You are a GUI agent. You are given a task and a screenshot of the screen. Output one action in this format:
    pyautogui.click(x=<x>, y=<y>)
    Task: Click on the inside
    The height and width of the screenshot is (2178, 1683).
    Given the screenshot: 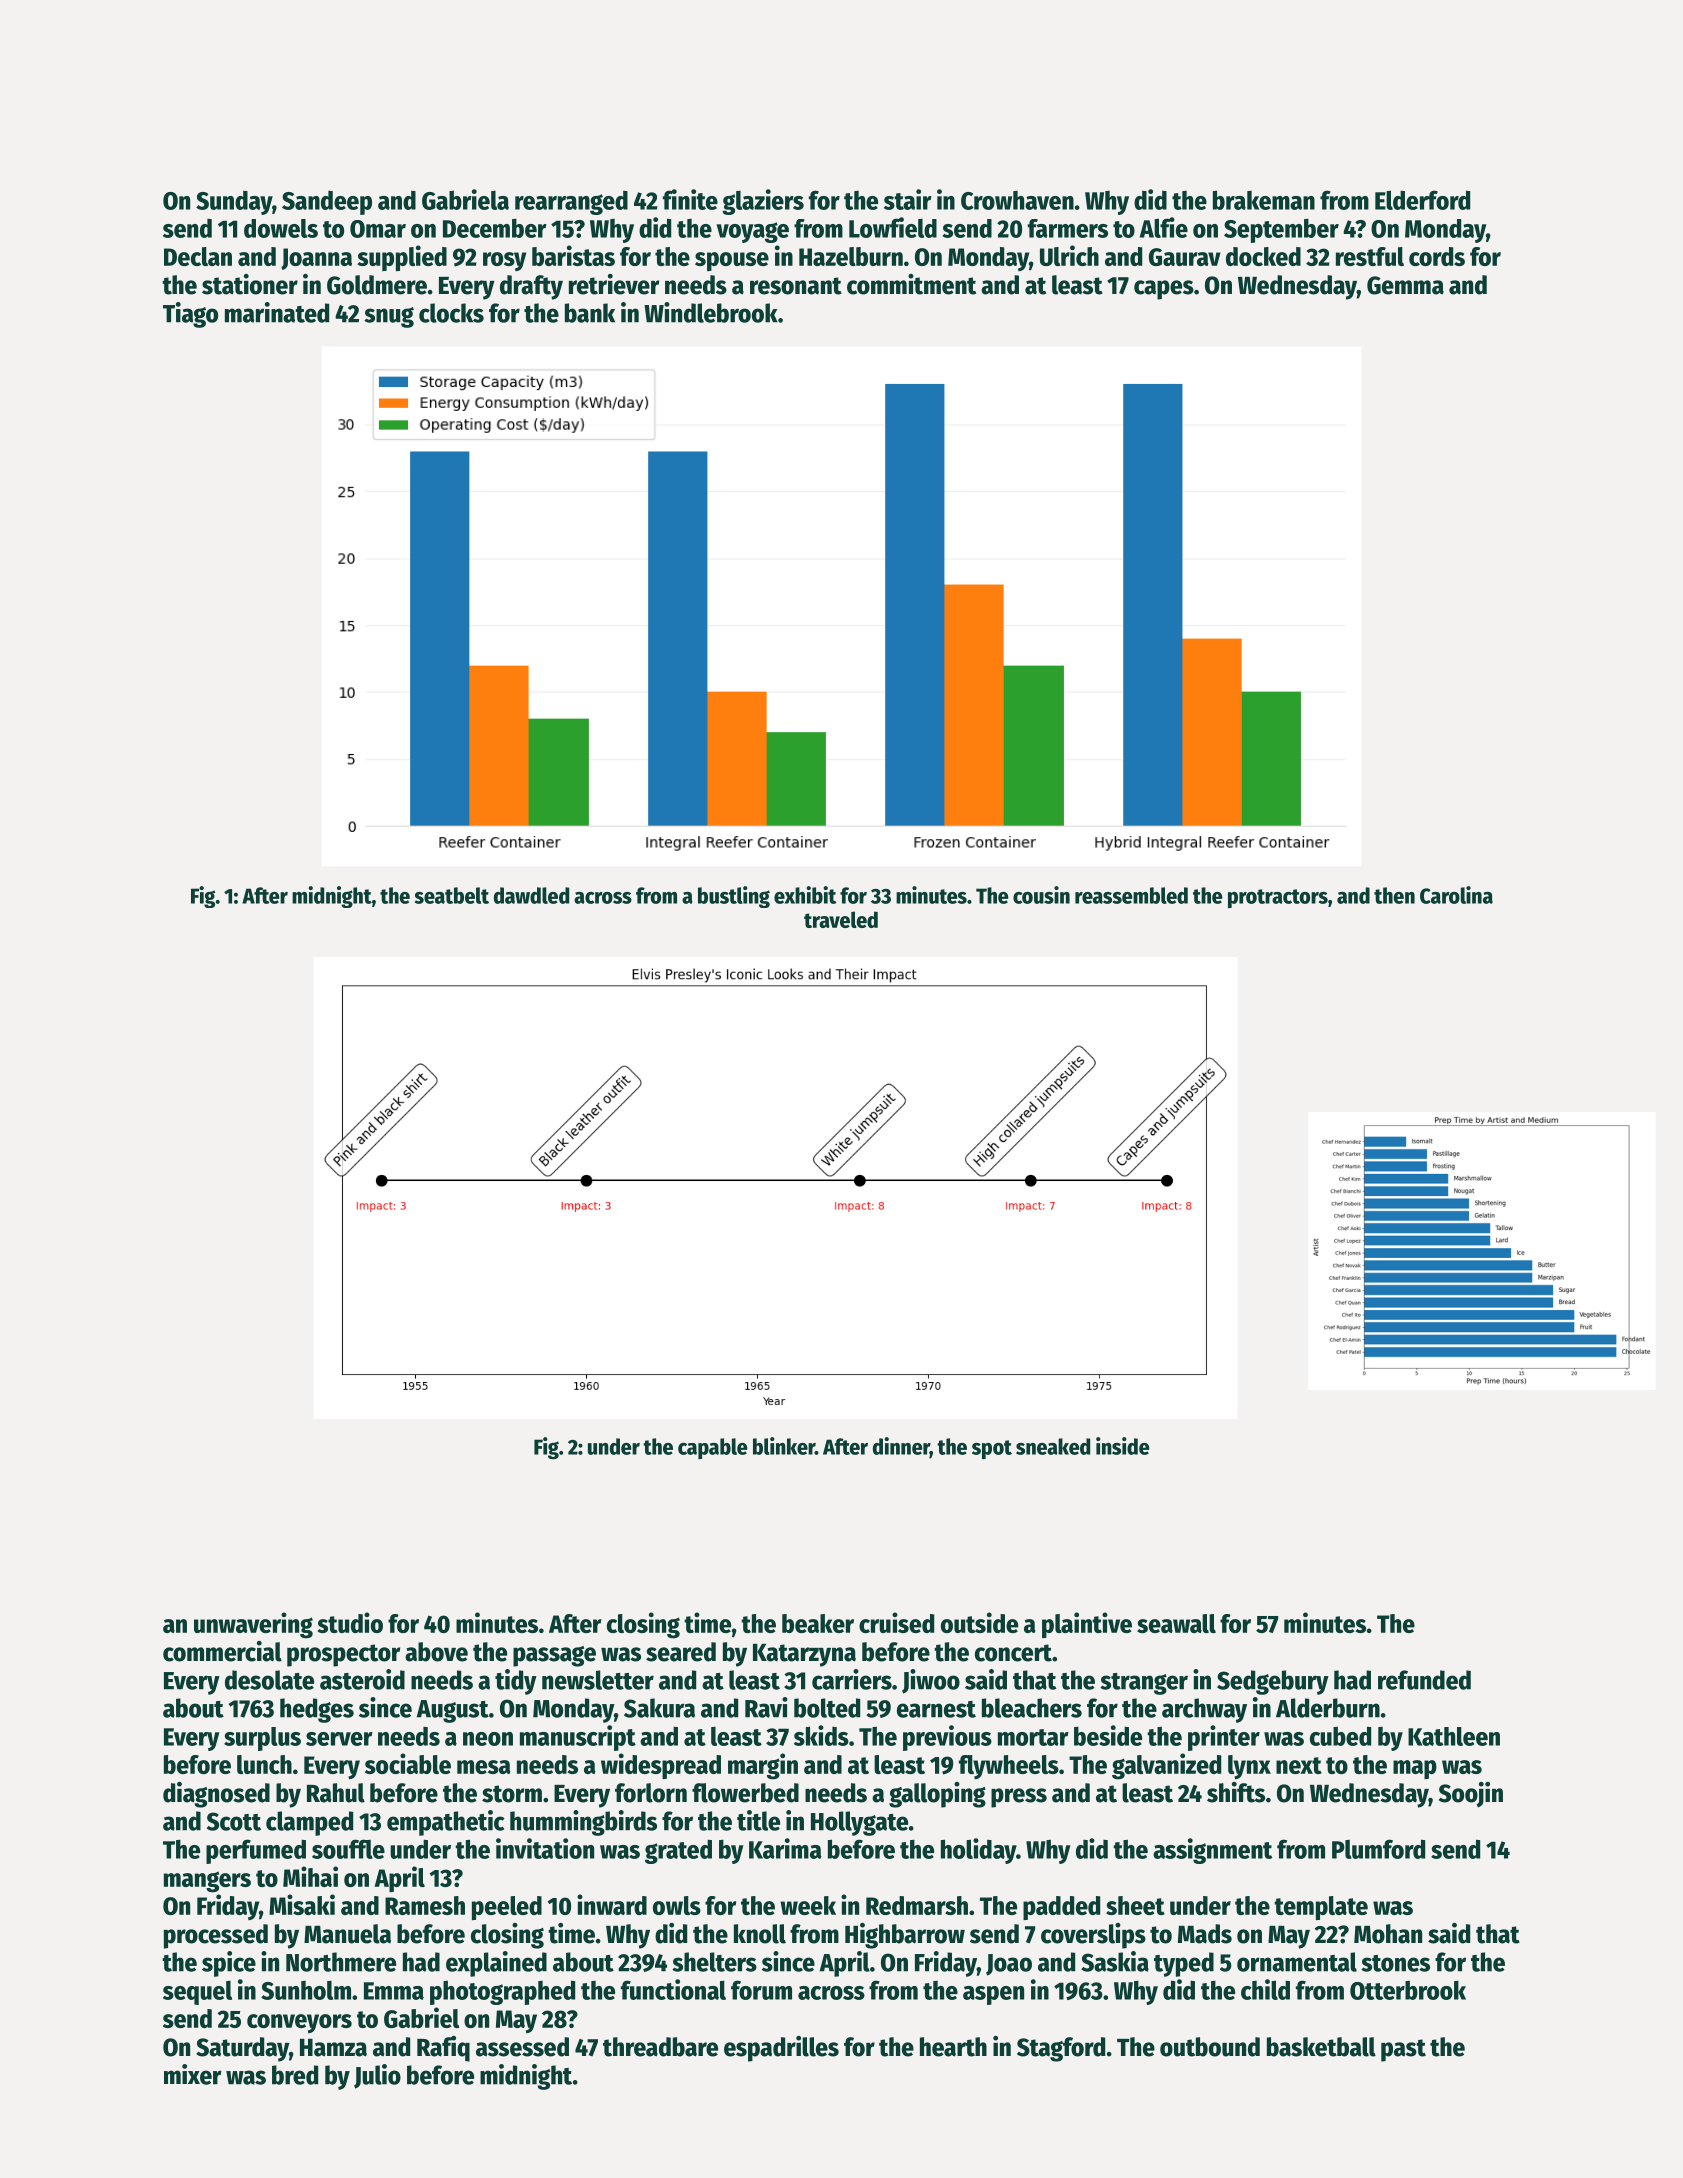 What is the action you would take?
    pyautogui.click(x=1122, y=1446)
